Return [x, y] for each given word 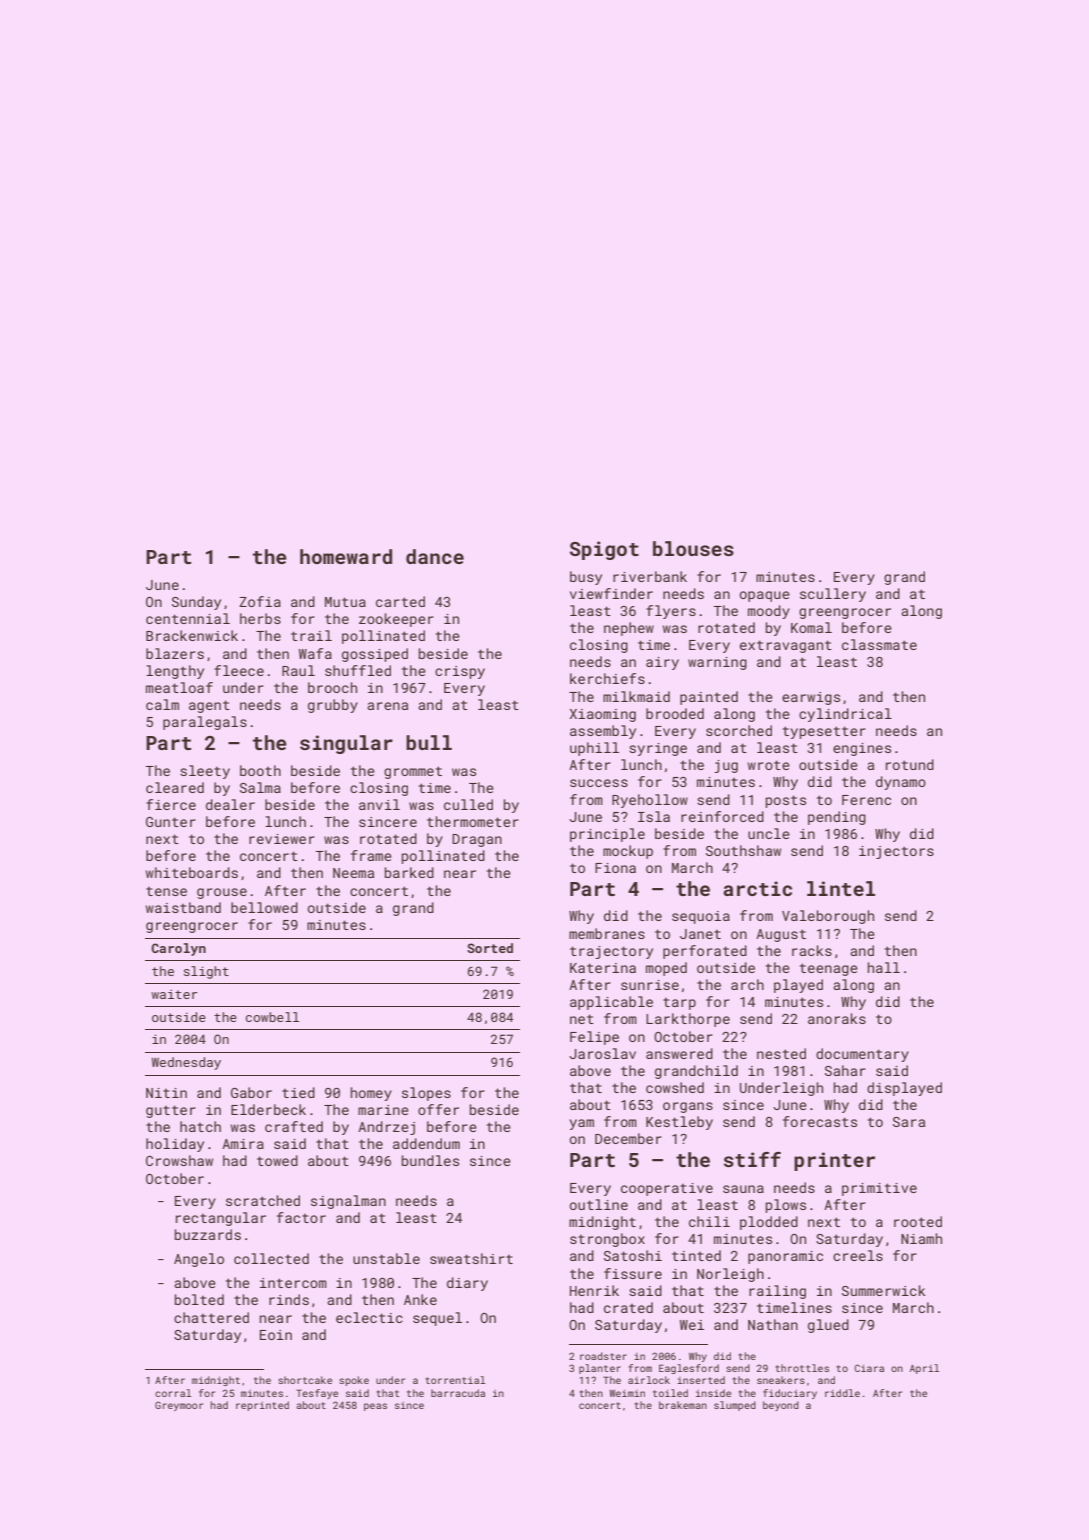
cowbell [272, 1017]
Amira [243, 1144]
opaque [765, 596]
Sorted [490, 948]
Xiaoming [603, 715]
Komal [811, 627]
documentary [862, 1055]
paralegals [205, 723]
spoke [354, 1381]
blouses [693, 548]
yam [582, 1124]
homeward [346, 556]
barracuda [458, 1393]
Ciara [869, 1368]
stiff [752, 1159]
